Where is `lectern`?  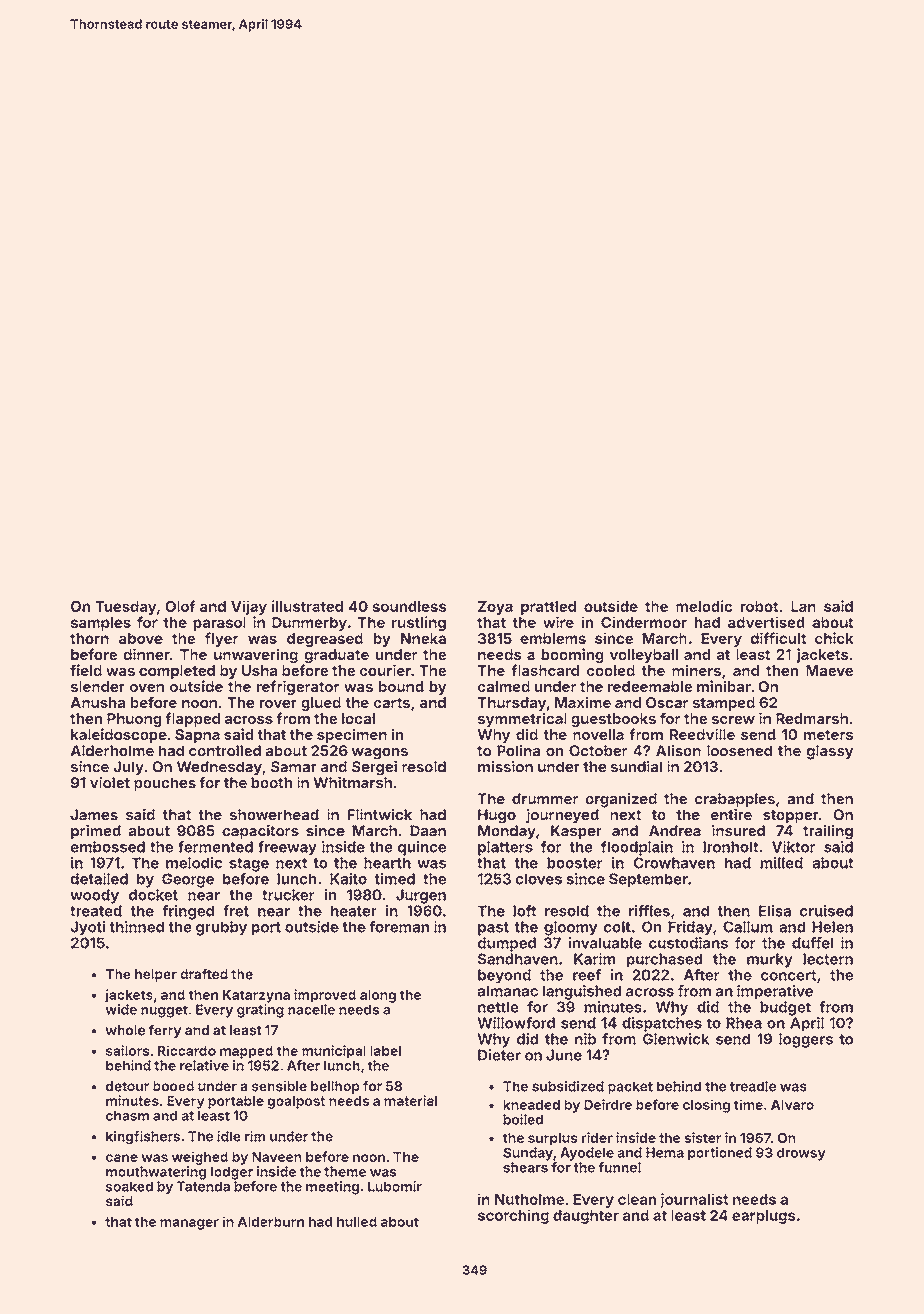
lectern is located at coordinates (828, 959).
